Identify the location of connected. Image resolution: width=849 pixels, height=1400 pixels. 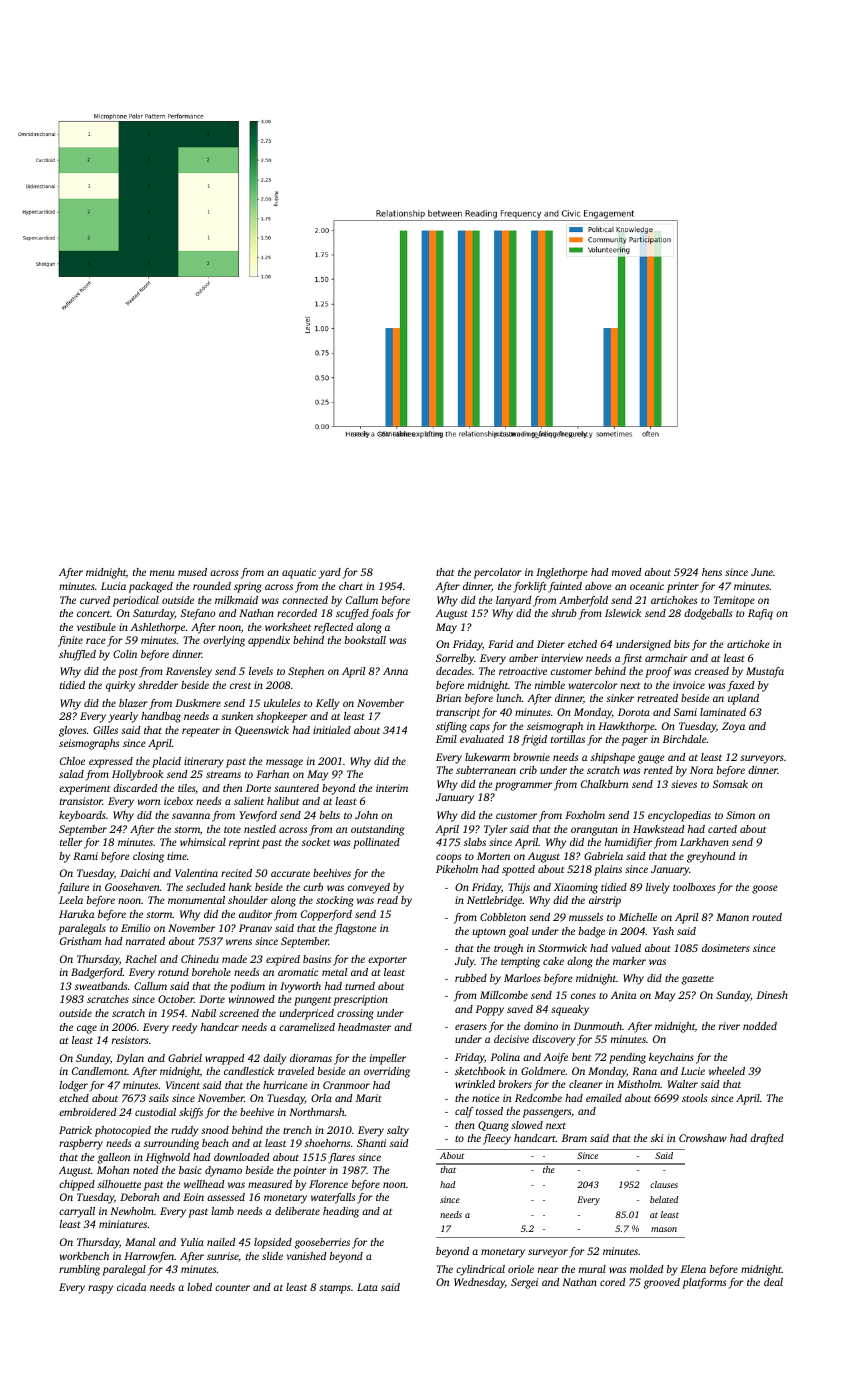
(305, 600).
